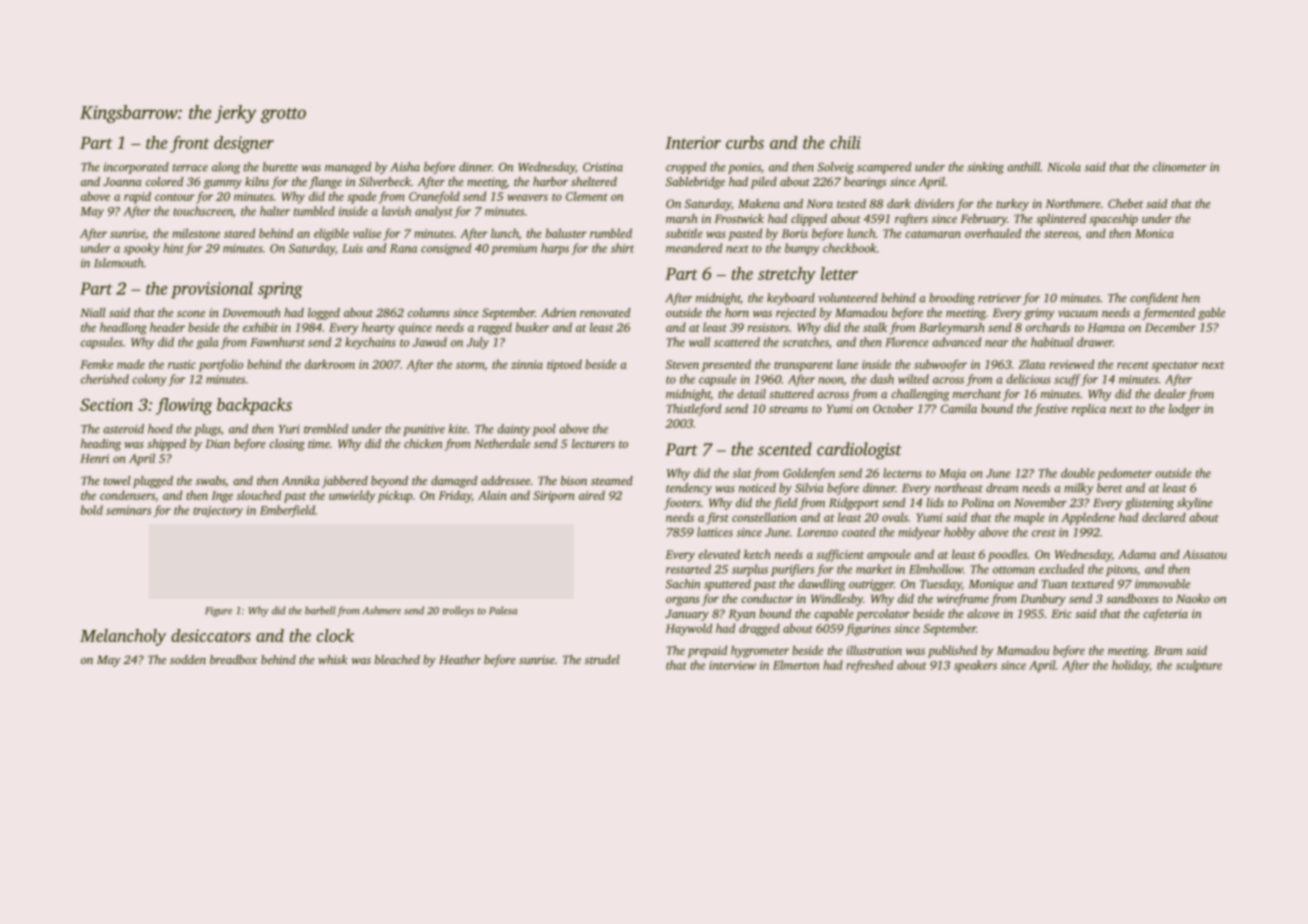 The height and width of the page is (924, 1308). I want to click on seminars, so click(128, 510).
